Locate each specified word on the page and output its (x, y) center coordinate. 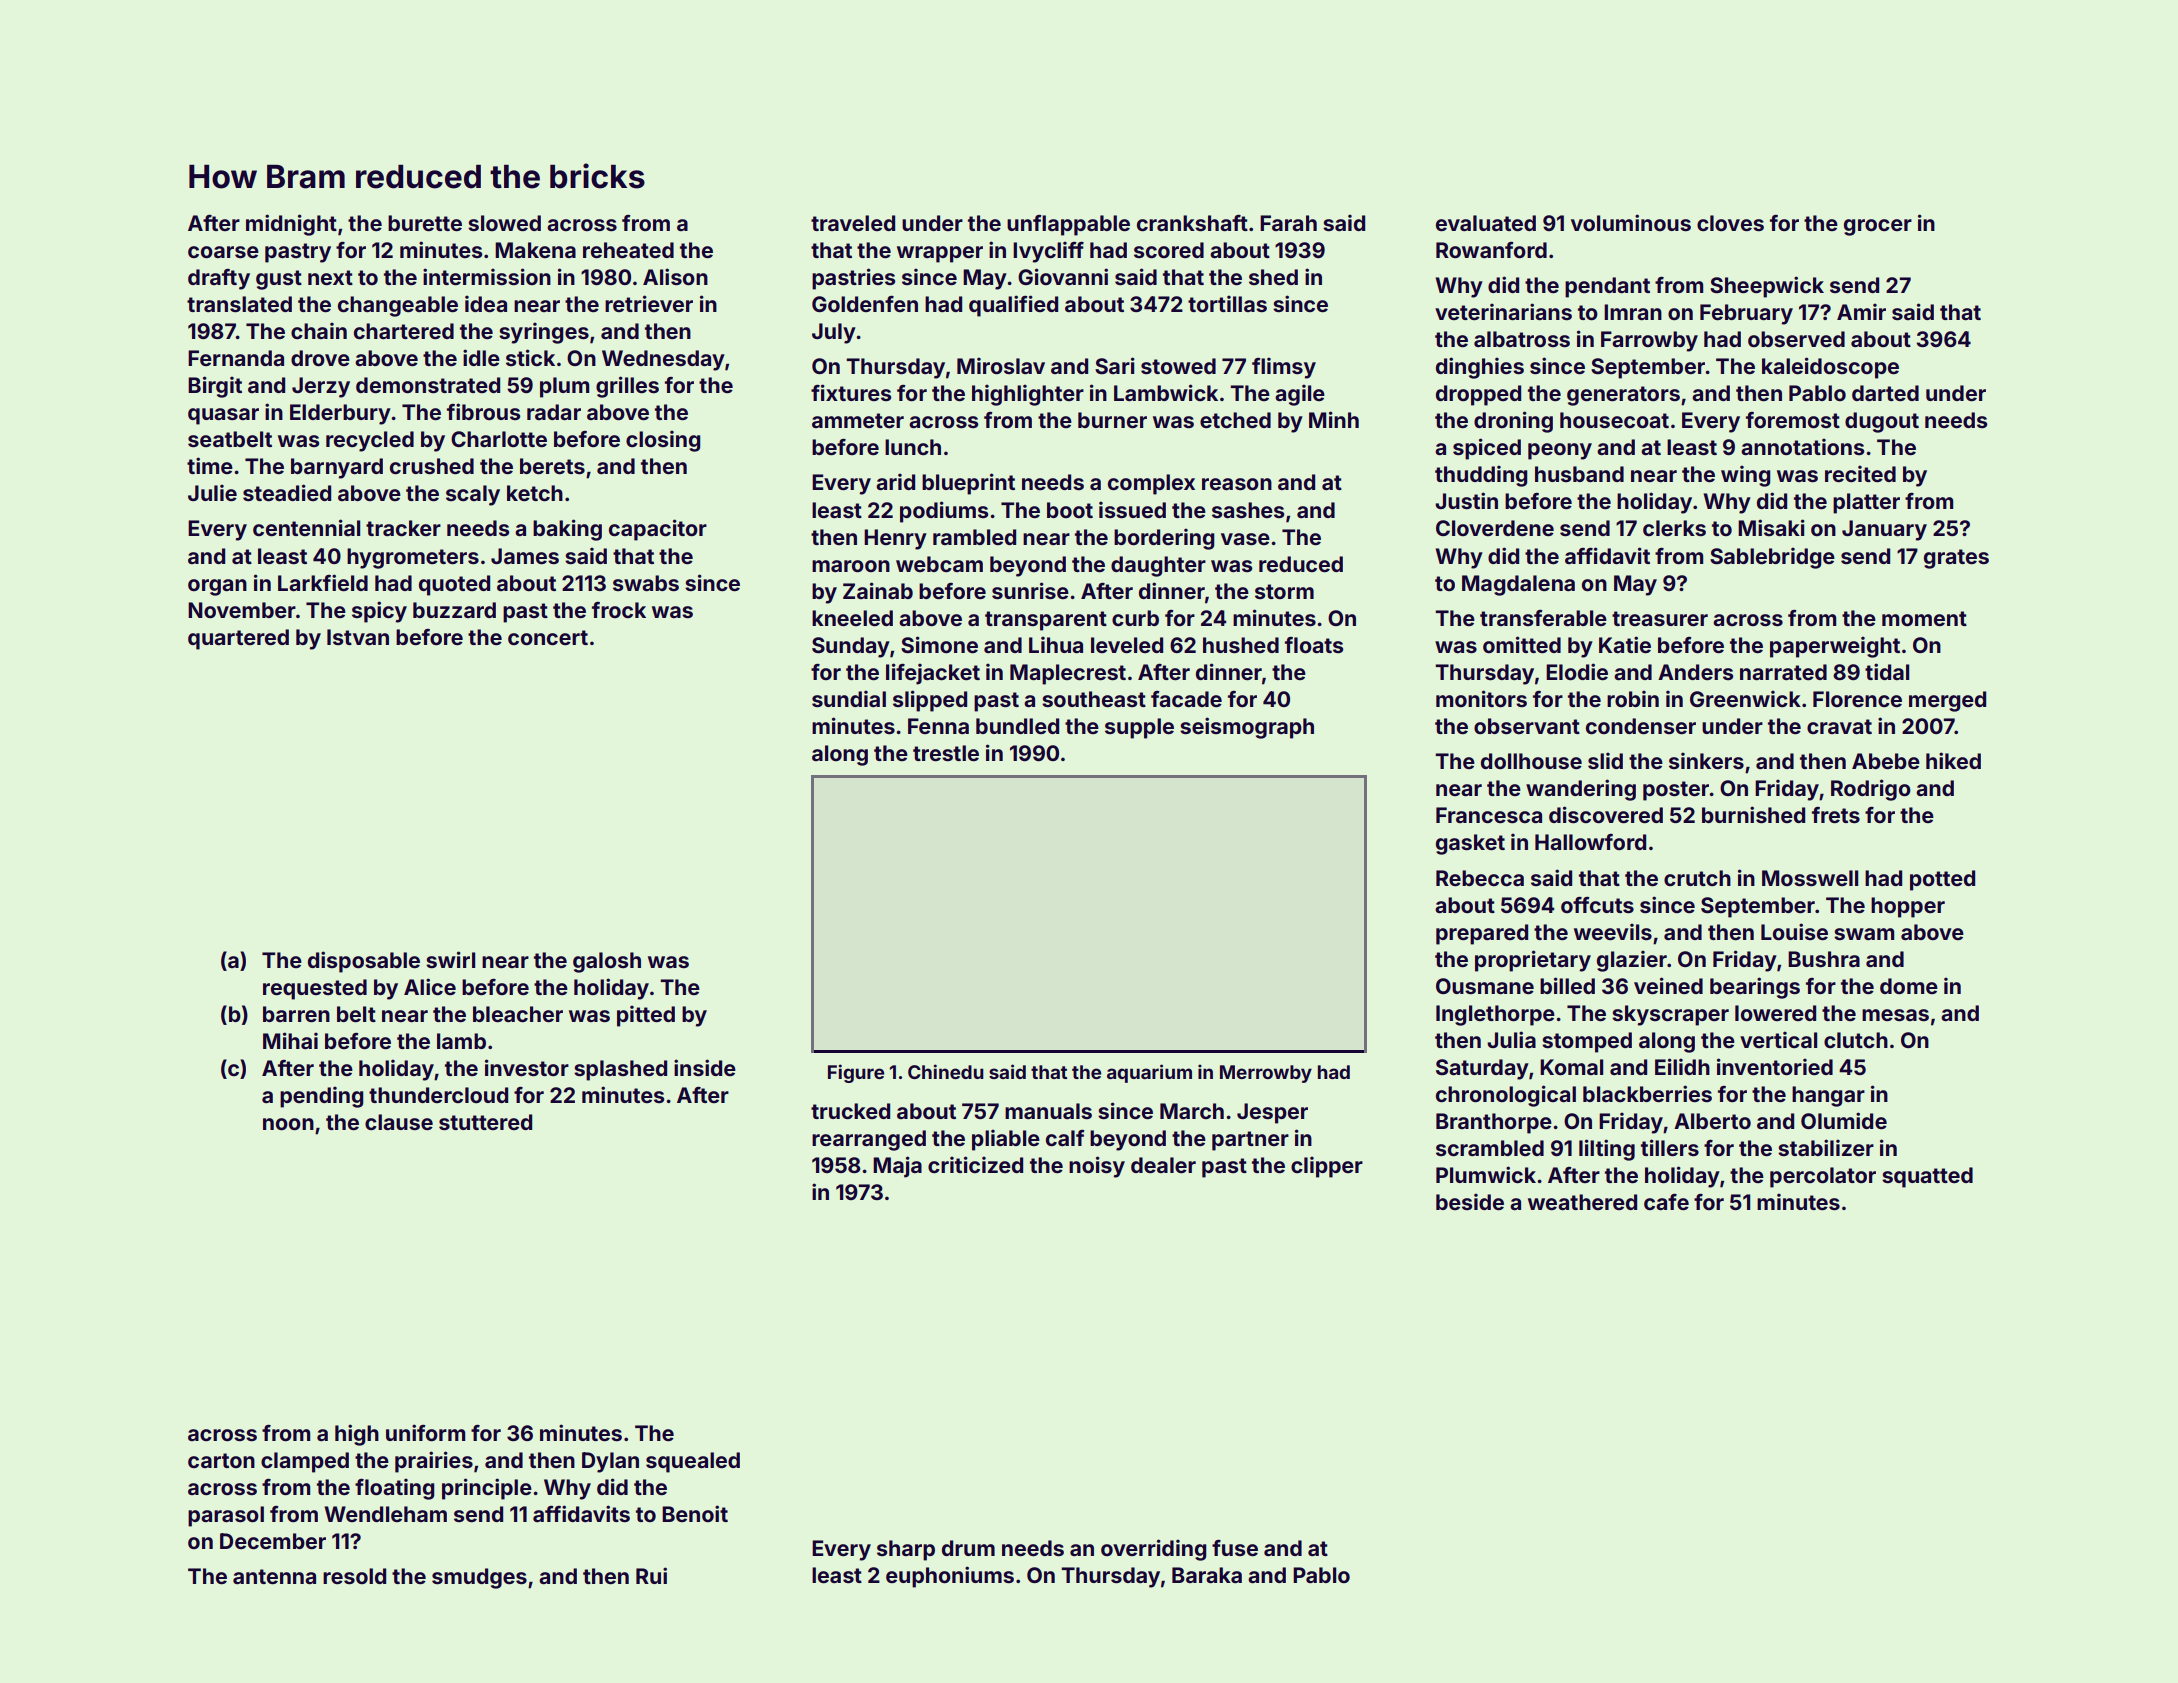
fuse (1235, 1548)
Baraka (1207, 1575)
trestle (946, 753)
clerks (1674, 528)
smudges (479, 1578)
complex (1151, 484)
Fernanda (236, 358)
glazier (1632, 961)
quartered (238, 639)
